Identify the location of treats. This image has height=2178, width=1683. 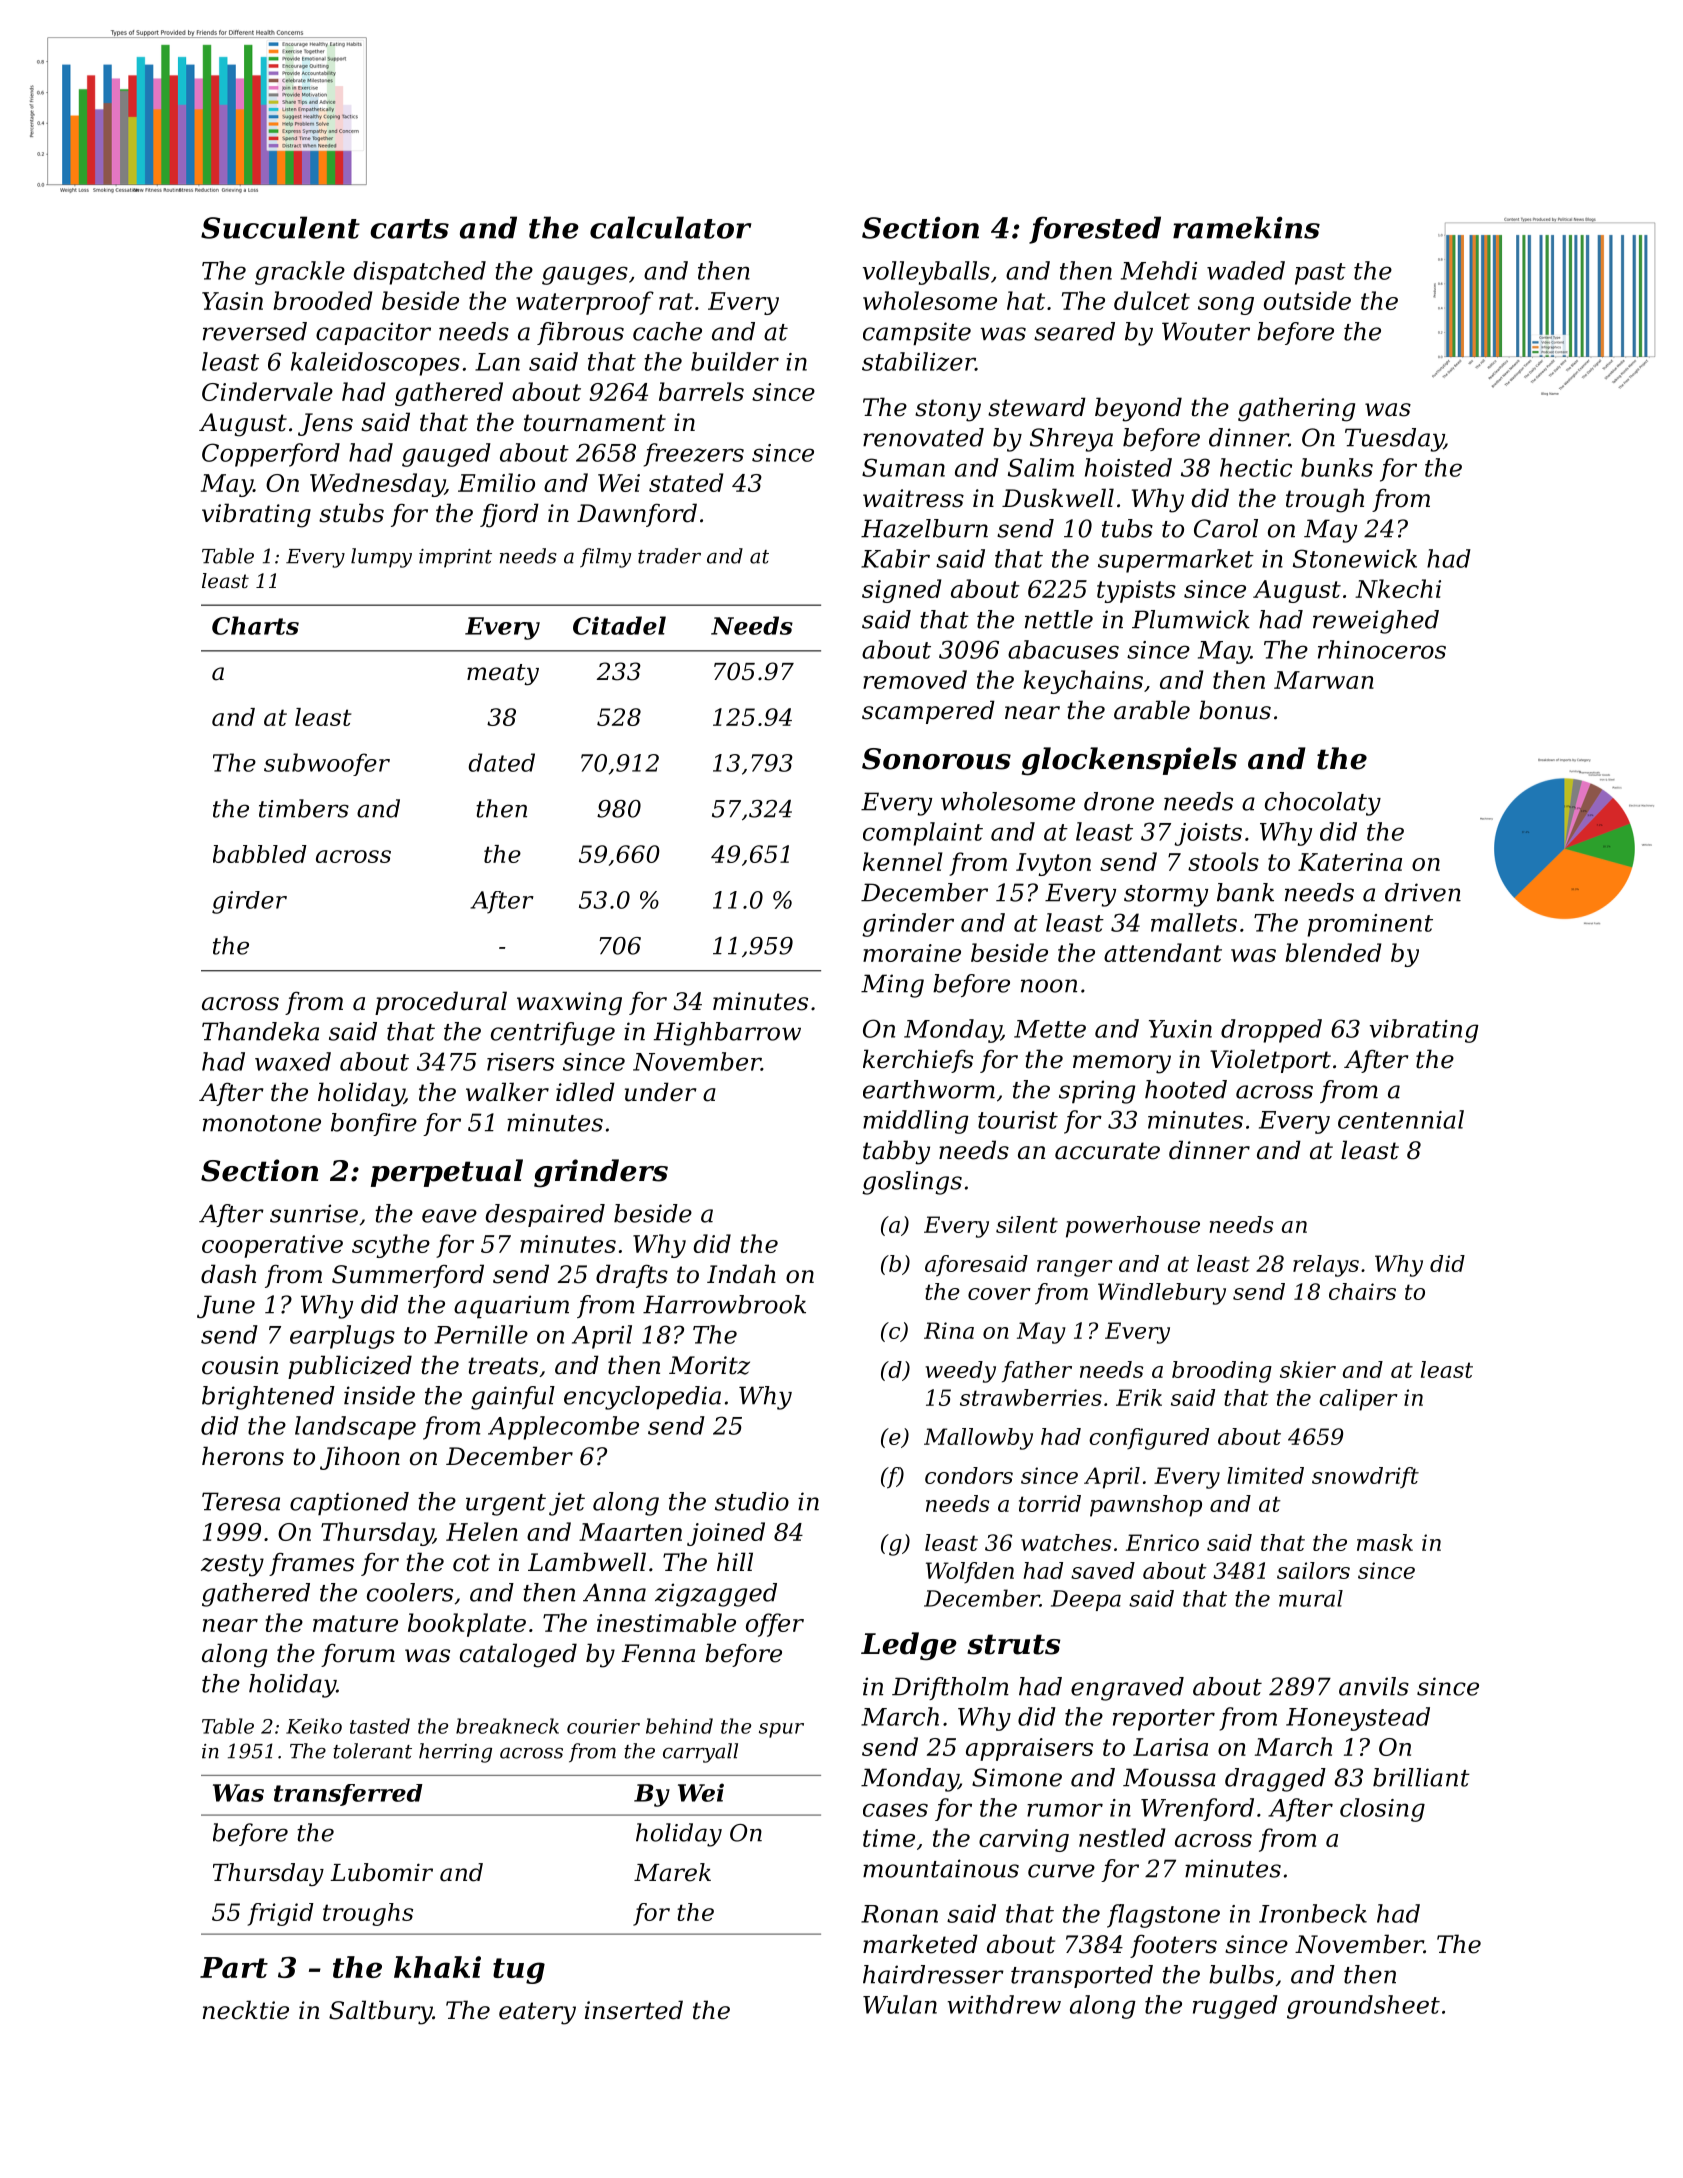
(503, 1366).
